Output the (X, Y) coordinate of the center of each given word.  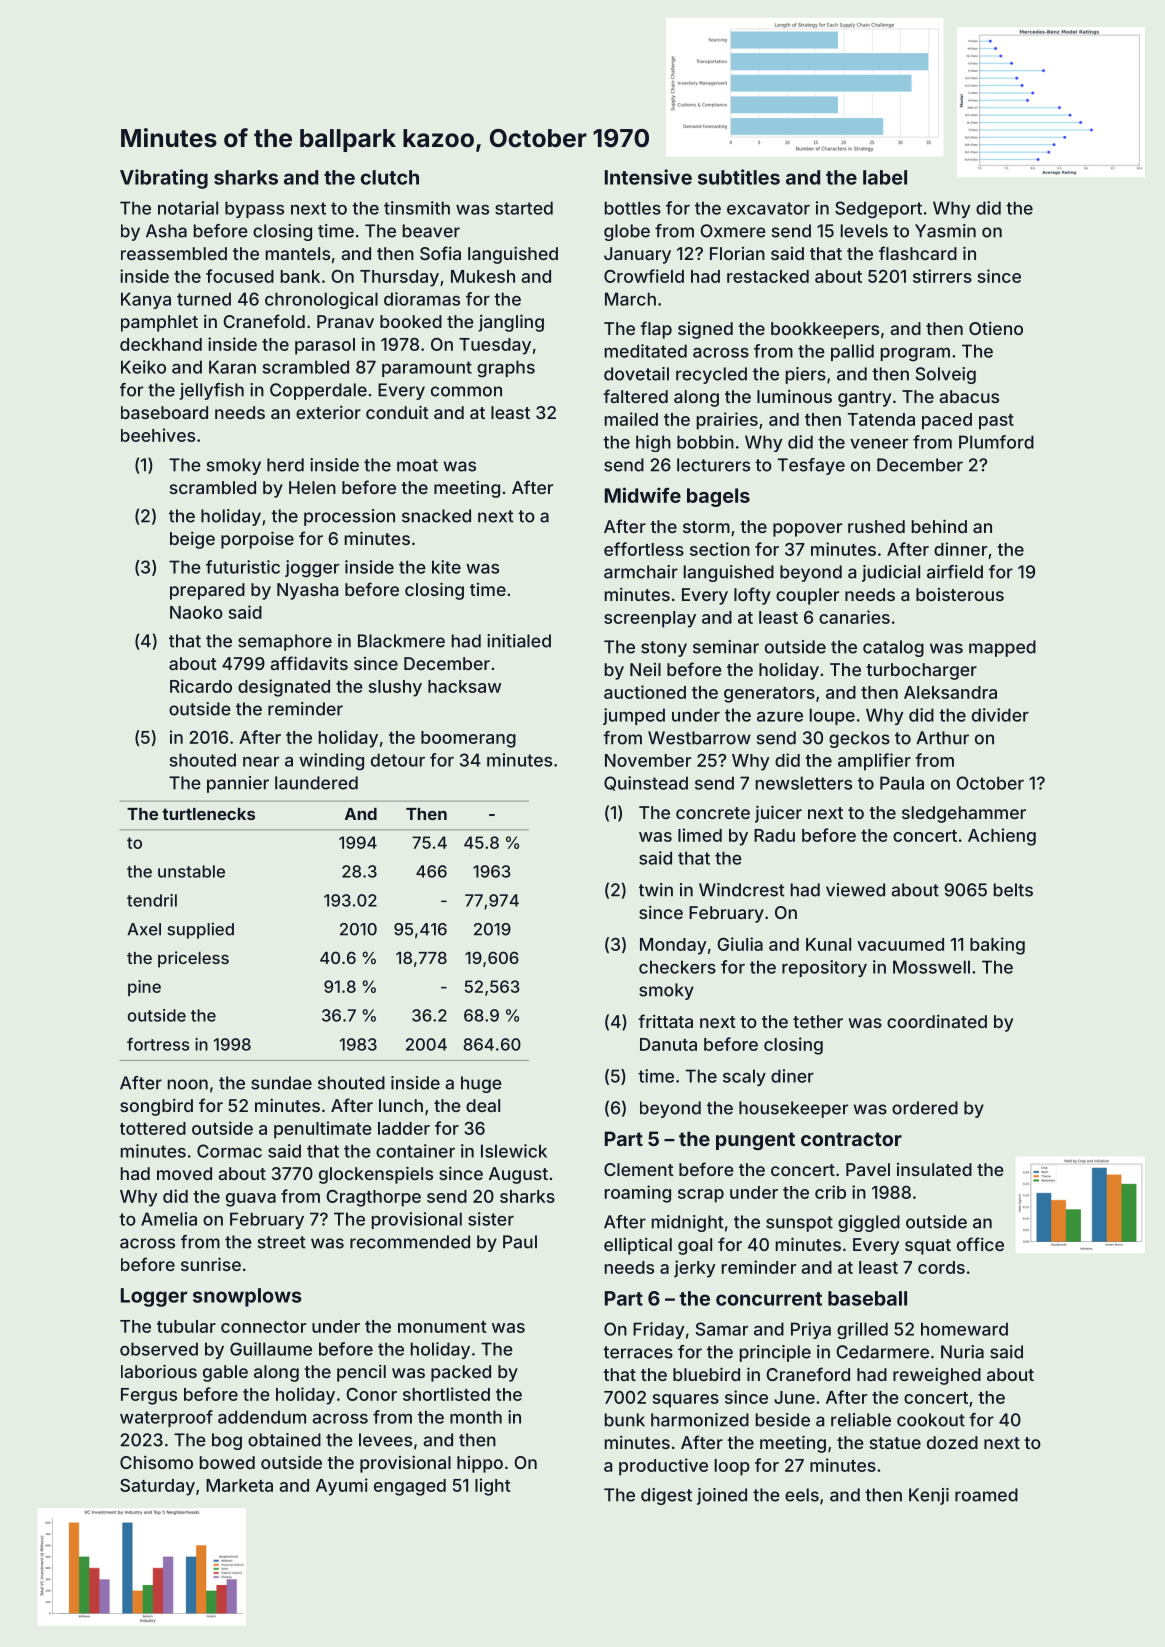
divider (1000, 715)
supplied (200, 930)
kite (446, 567)
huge (481, 1084)
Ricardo (201, 686)
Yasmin (945, 231)
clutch (390, 177)
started (524, 208)
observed (159, 1349)
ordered (925, 1108)
